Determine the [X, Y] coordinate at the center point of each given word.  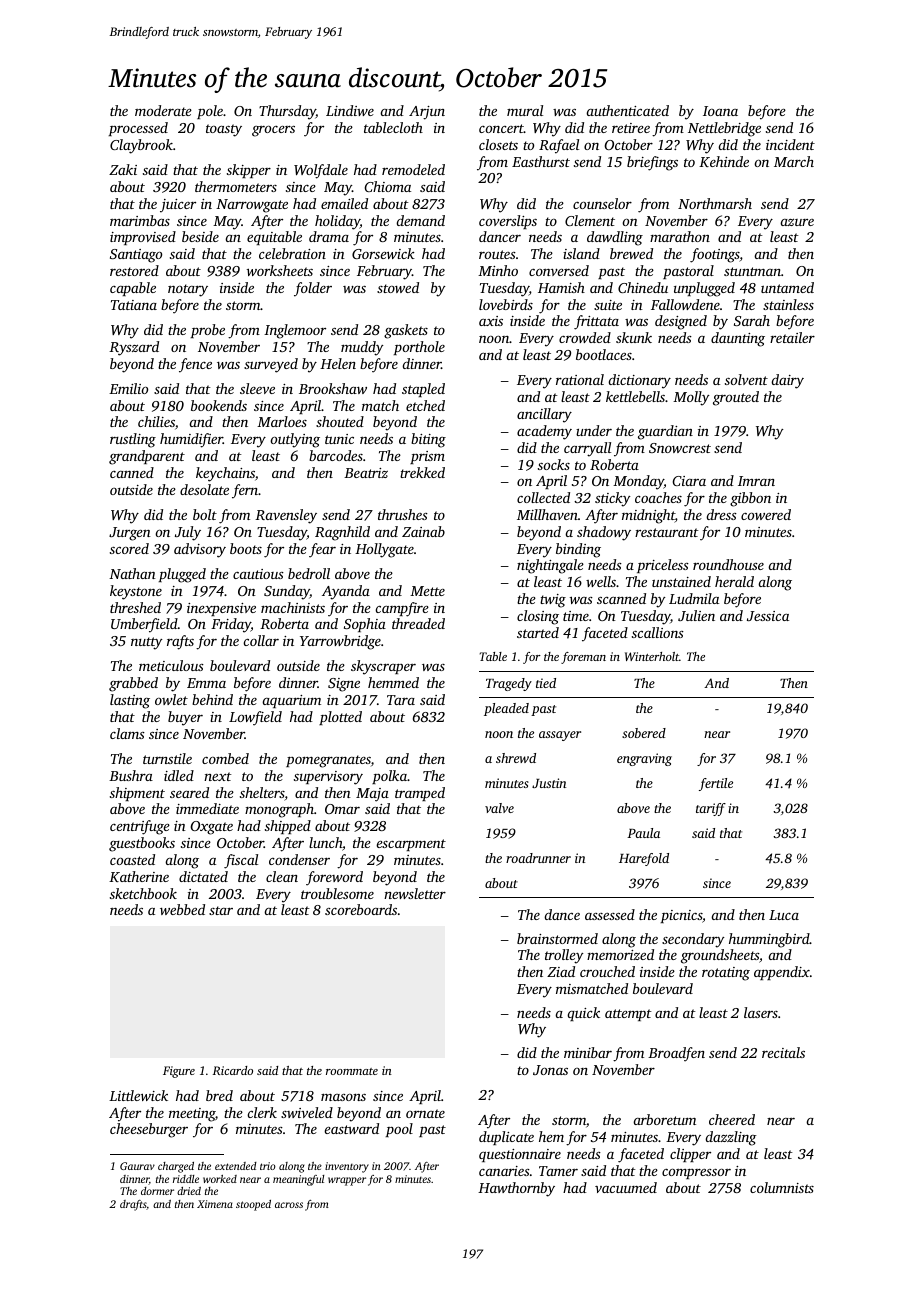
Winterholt [652, 656]
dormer [157, 1191]
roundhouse [728, 564]
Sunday [287, 592]
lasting [130, 701]
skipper [249, 171]
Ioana [720, 111]
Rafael [559, 146]
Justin [549, 783]
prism [427, 457]
